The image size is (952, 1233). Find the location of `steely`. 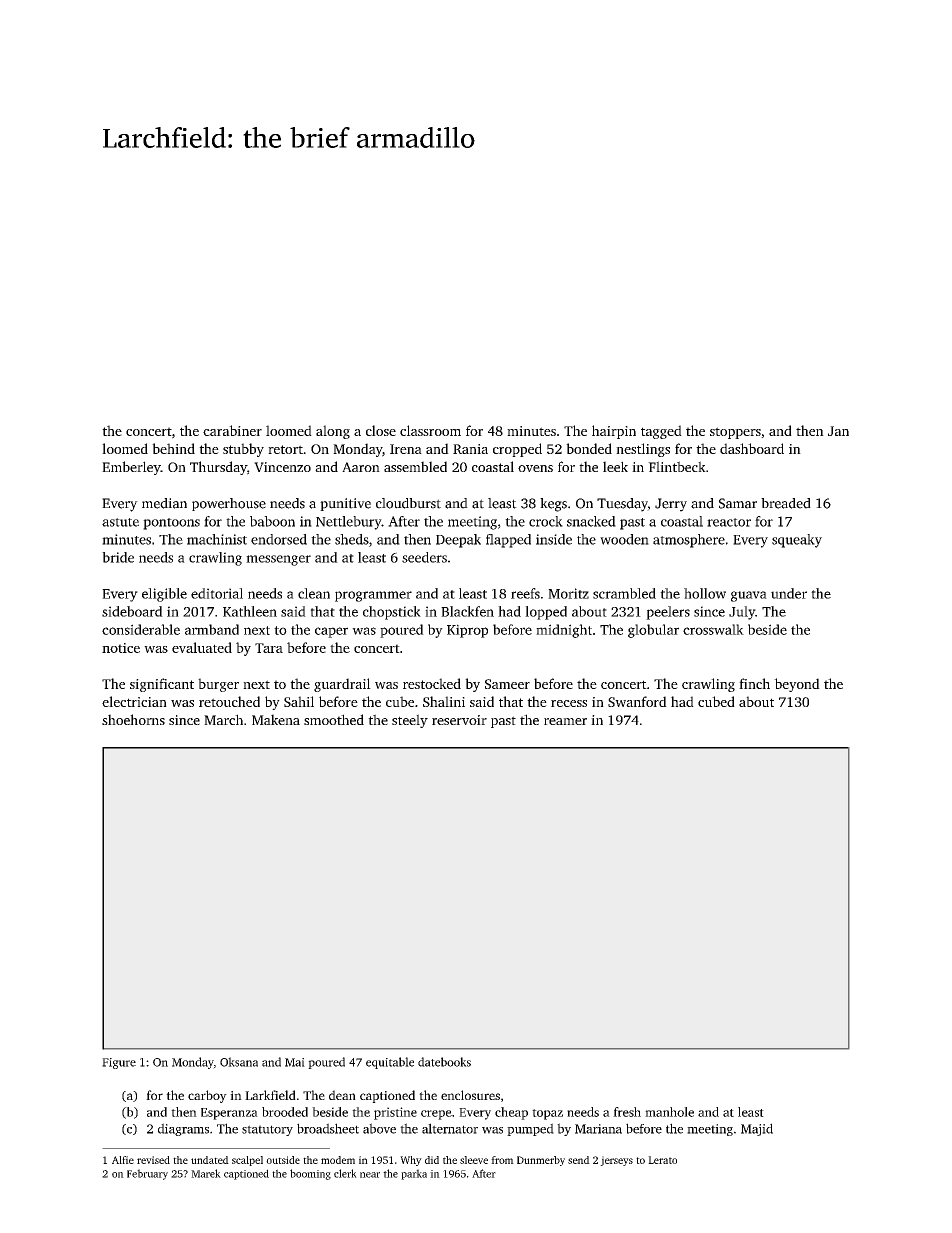

steely is located at coordinates (410, 721).
